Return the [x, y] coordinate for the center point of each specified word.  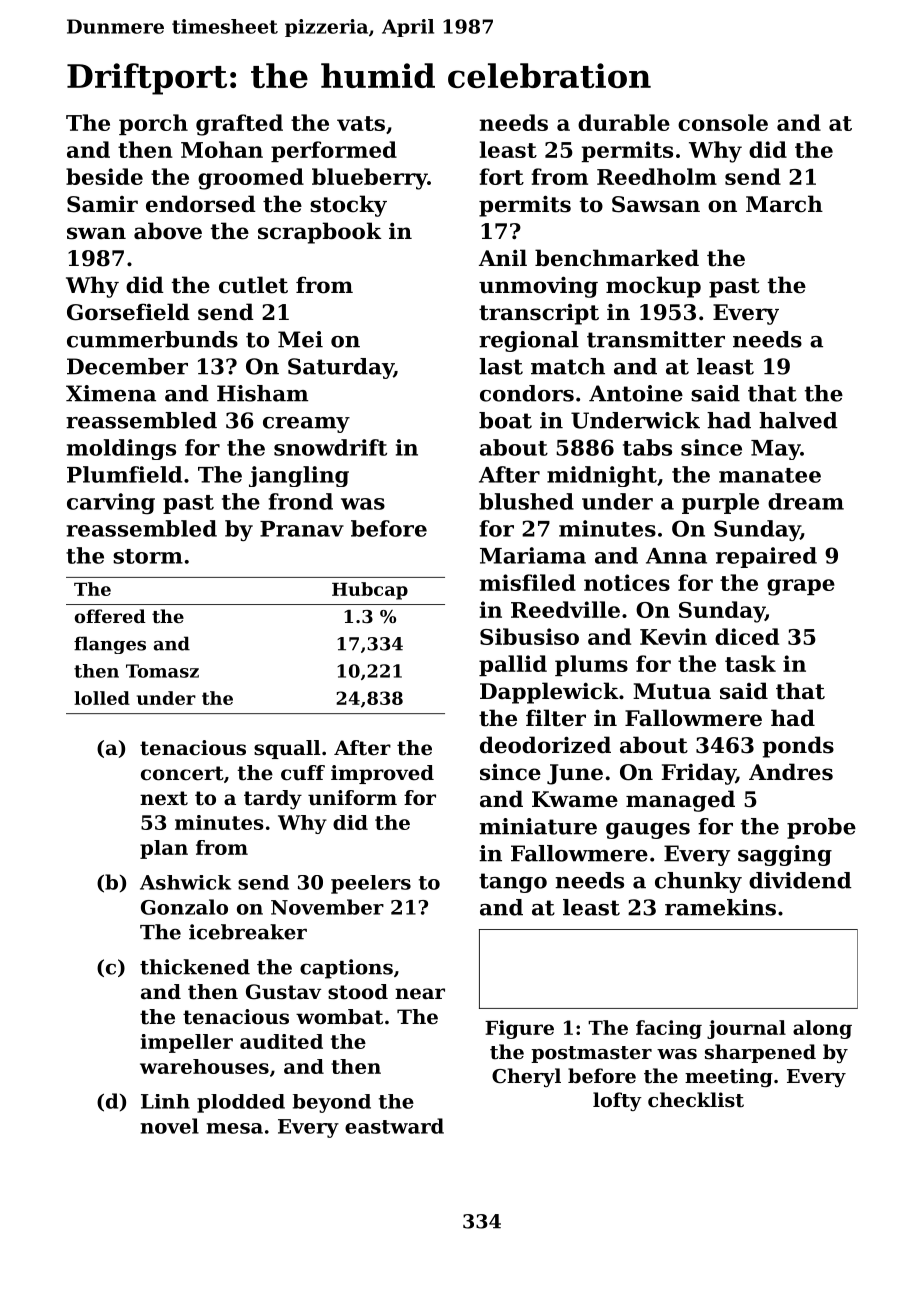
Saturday [341, 368]
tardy [273, 800]
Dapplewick [549, 693]
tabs [647, 447]
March [784, 204]
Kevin [673, 636]
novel [170, 1126]
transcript [539, 314]
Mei [300, 339]
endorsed [201, 204]
